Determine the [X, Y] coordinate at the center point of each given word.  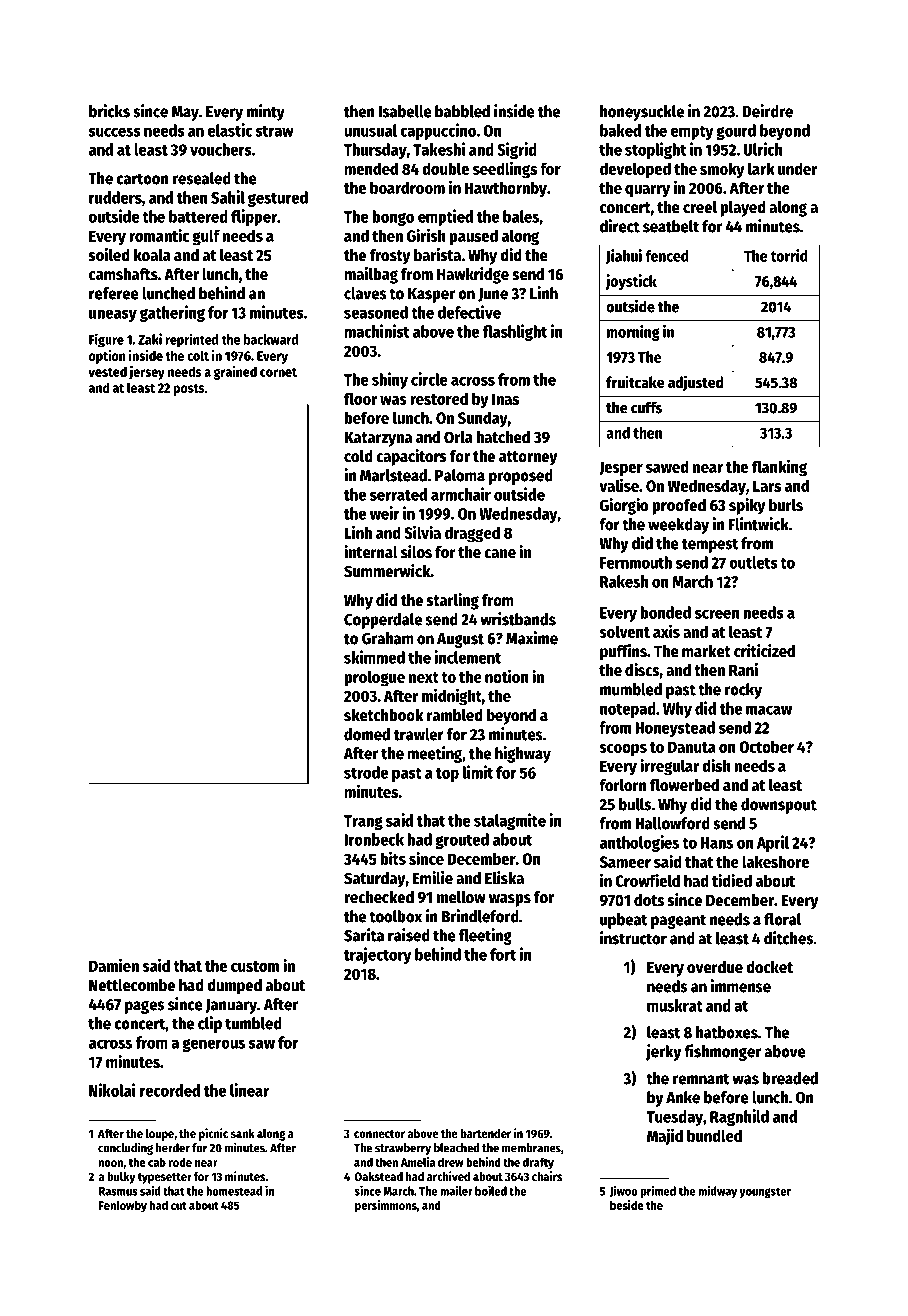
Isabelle [405, 111]
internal [371, 552]
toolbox [395, 916]
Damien [114, 965]
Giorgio [624, 506]
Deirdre [768, 111]
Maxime [532, 638]
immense [741, 986]
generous [213, 1045]
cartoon [143, 179]
